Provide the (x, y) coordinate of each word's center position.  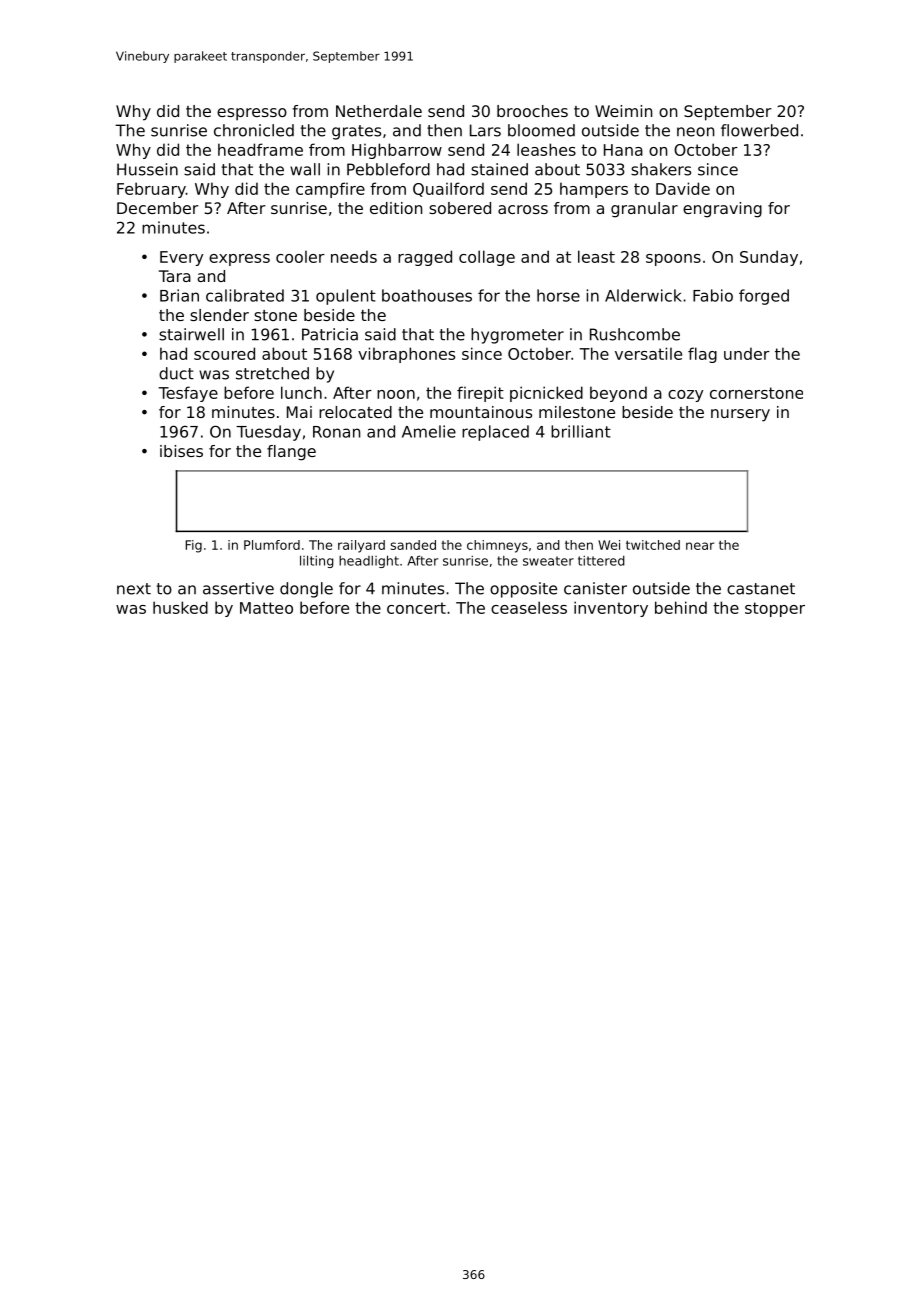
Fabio (713, 295)
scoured (224, 353)
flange (291, 453)
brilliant (581, 431)
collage (487, 258)
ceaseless (529, 607)
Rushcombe (635, 334)
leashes (546, 149)
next (134, 589)
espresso (252, 114)
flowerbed (759, 130)
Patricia (330, 334)
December (157, 208)
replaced (495, 433)
